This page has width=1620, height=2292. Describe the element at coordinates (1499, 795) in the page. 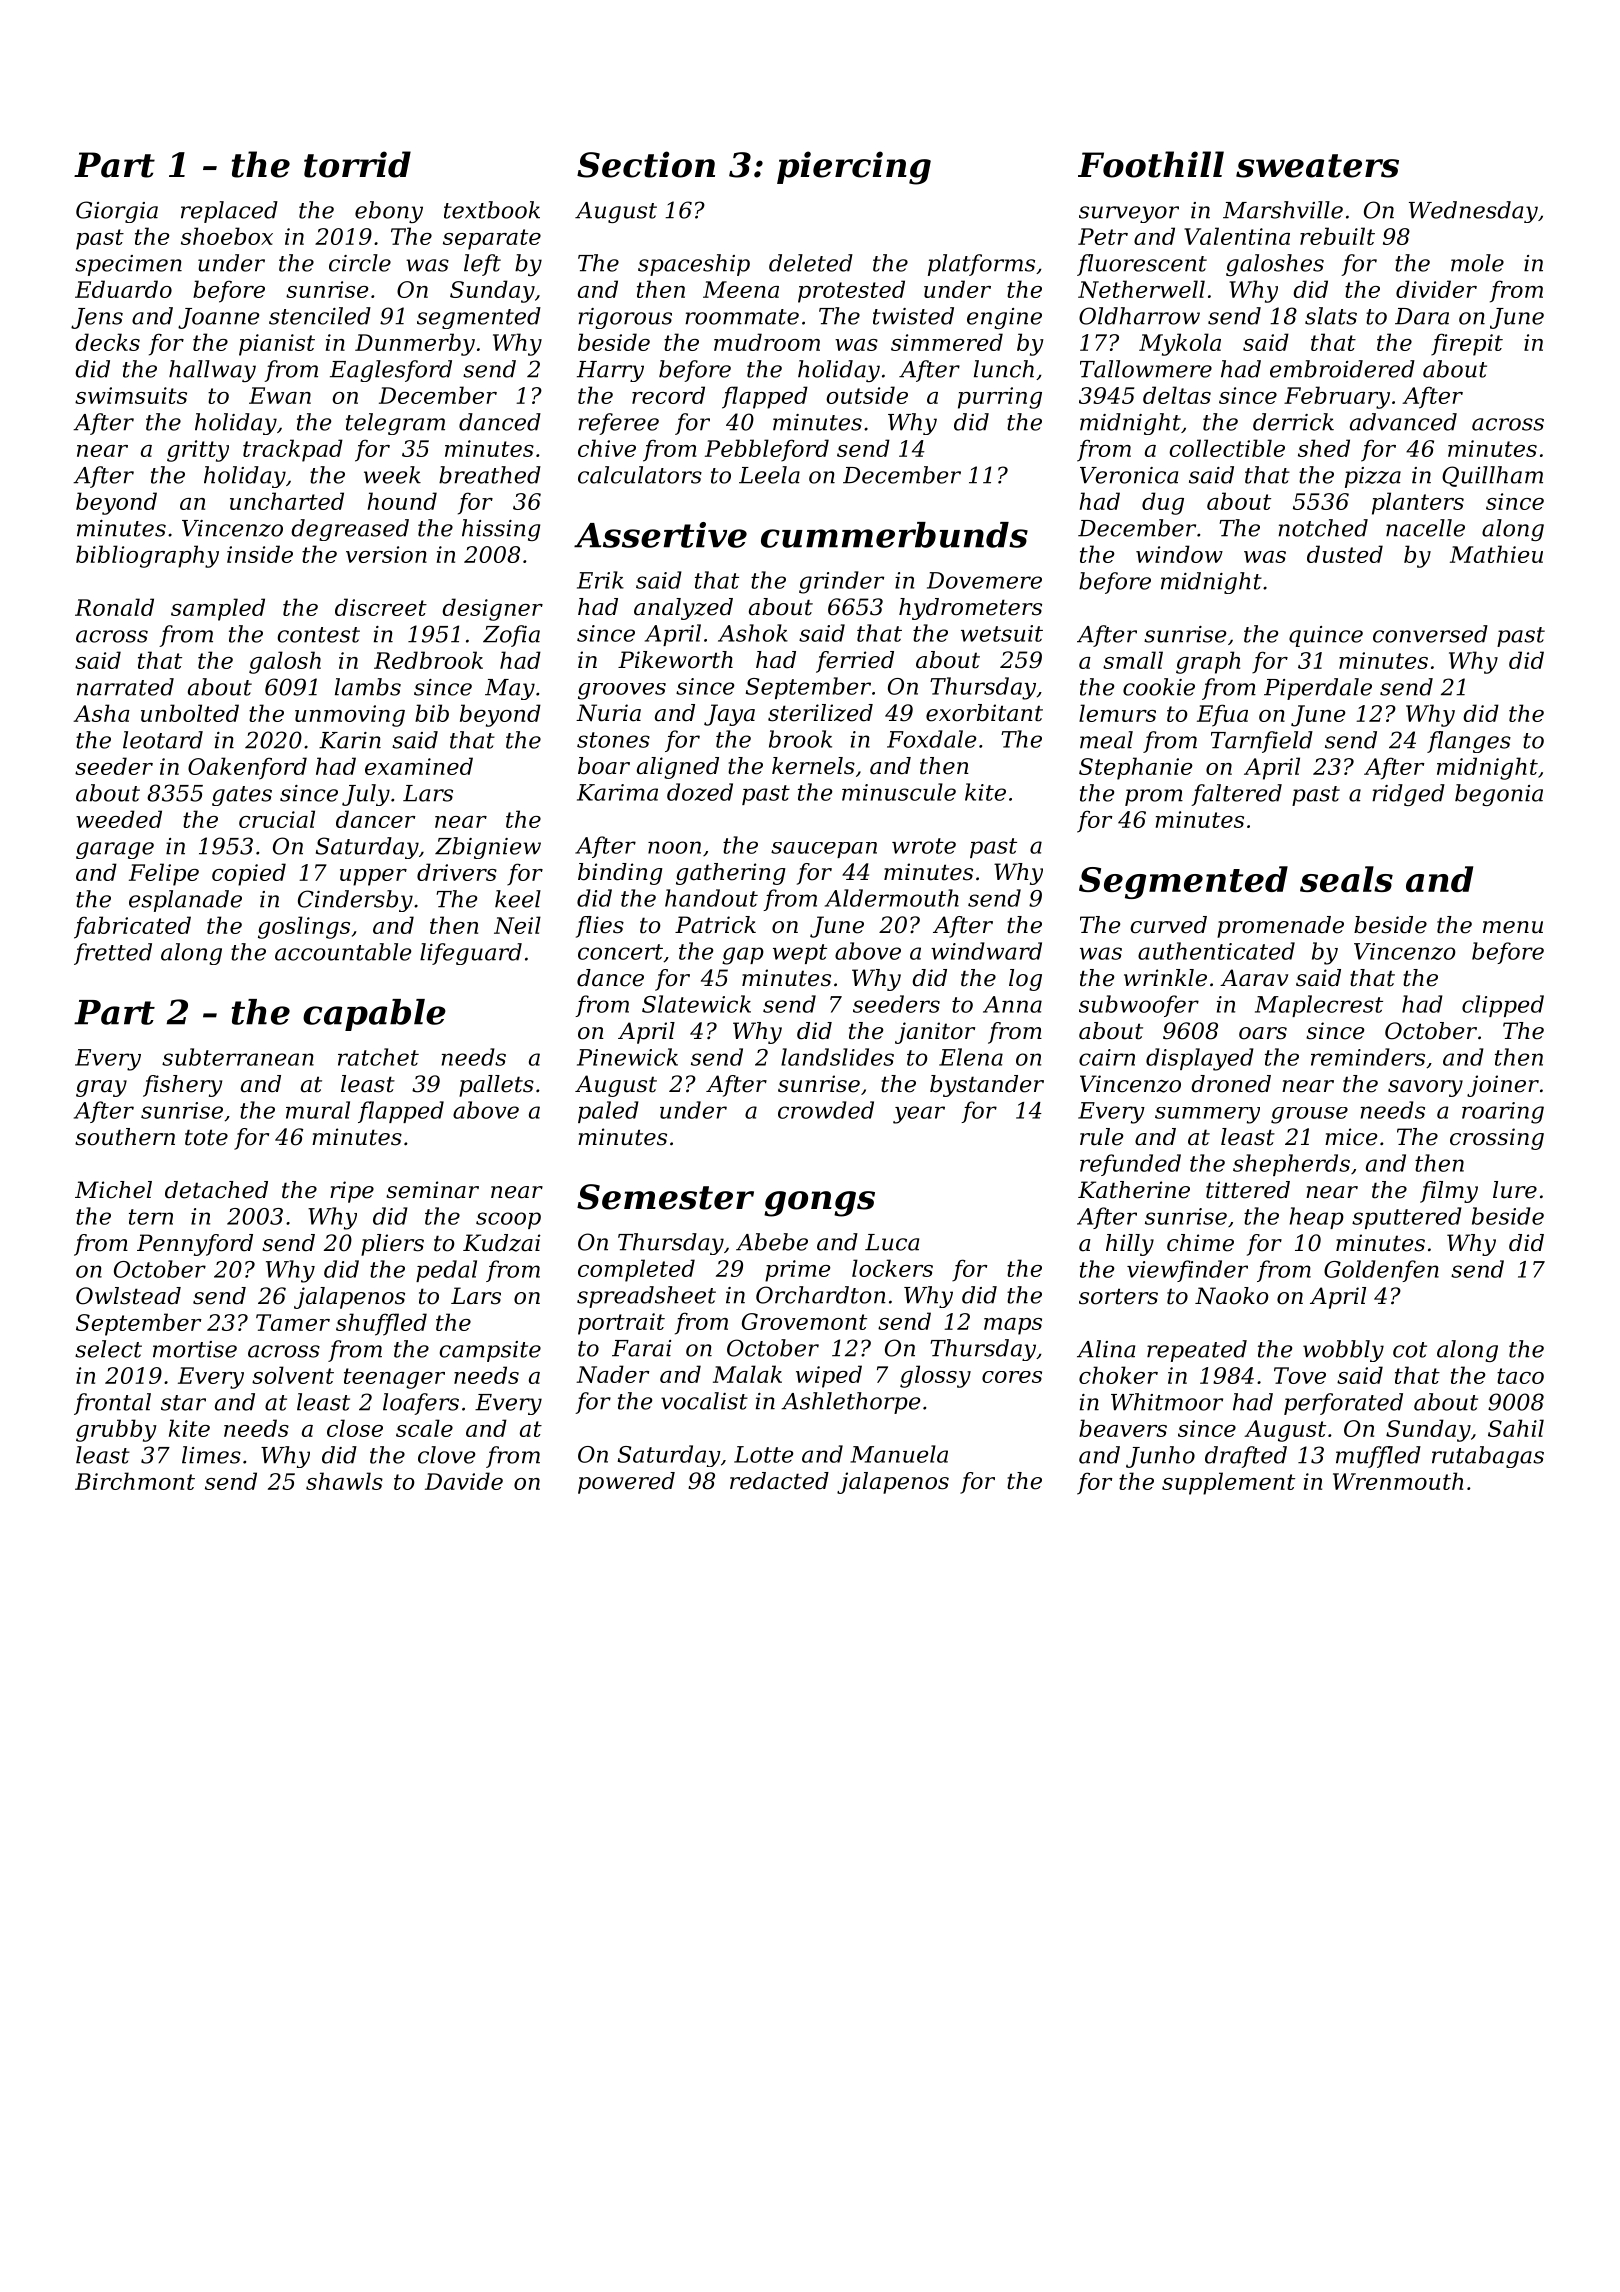

I see `begonia` at that location.
